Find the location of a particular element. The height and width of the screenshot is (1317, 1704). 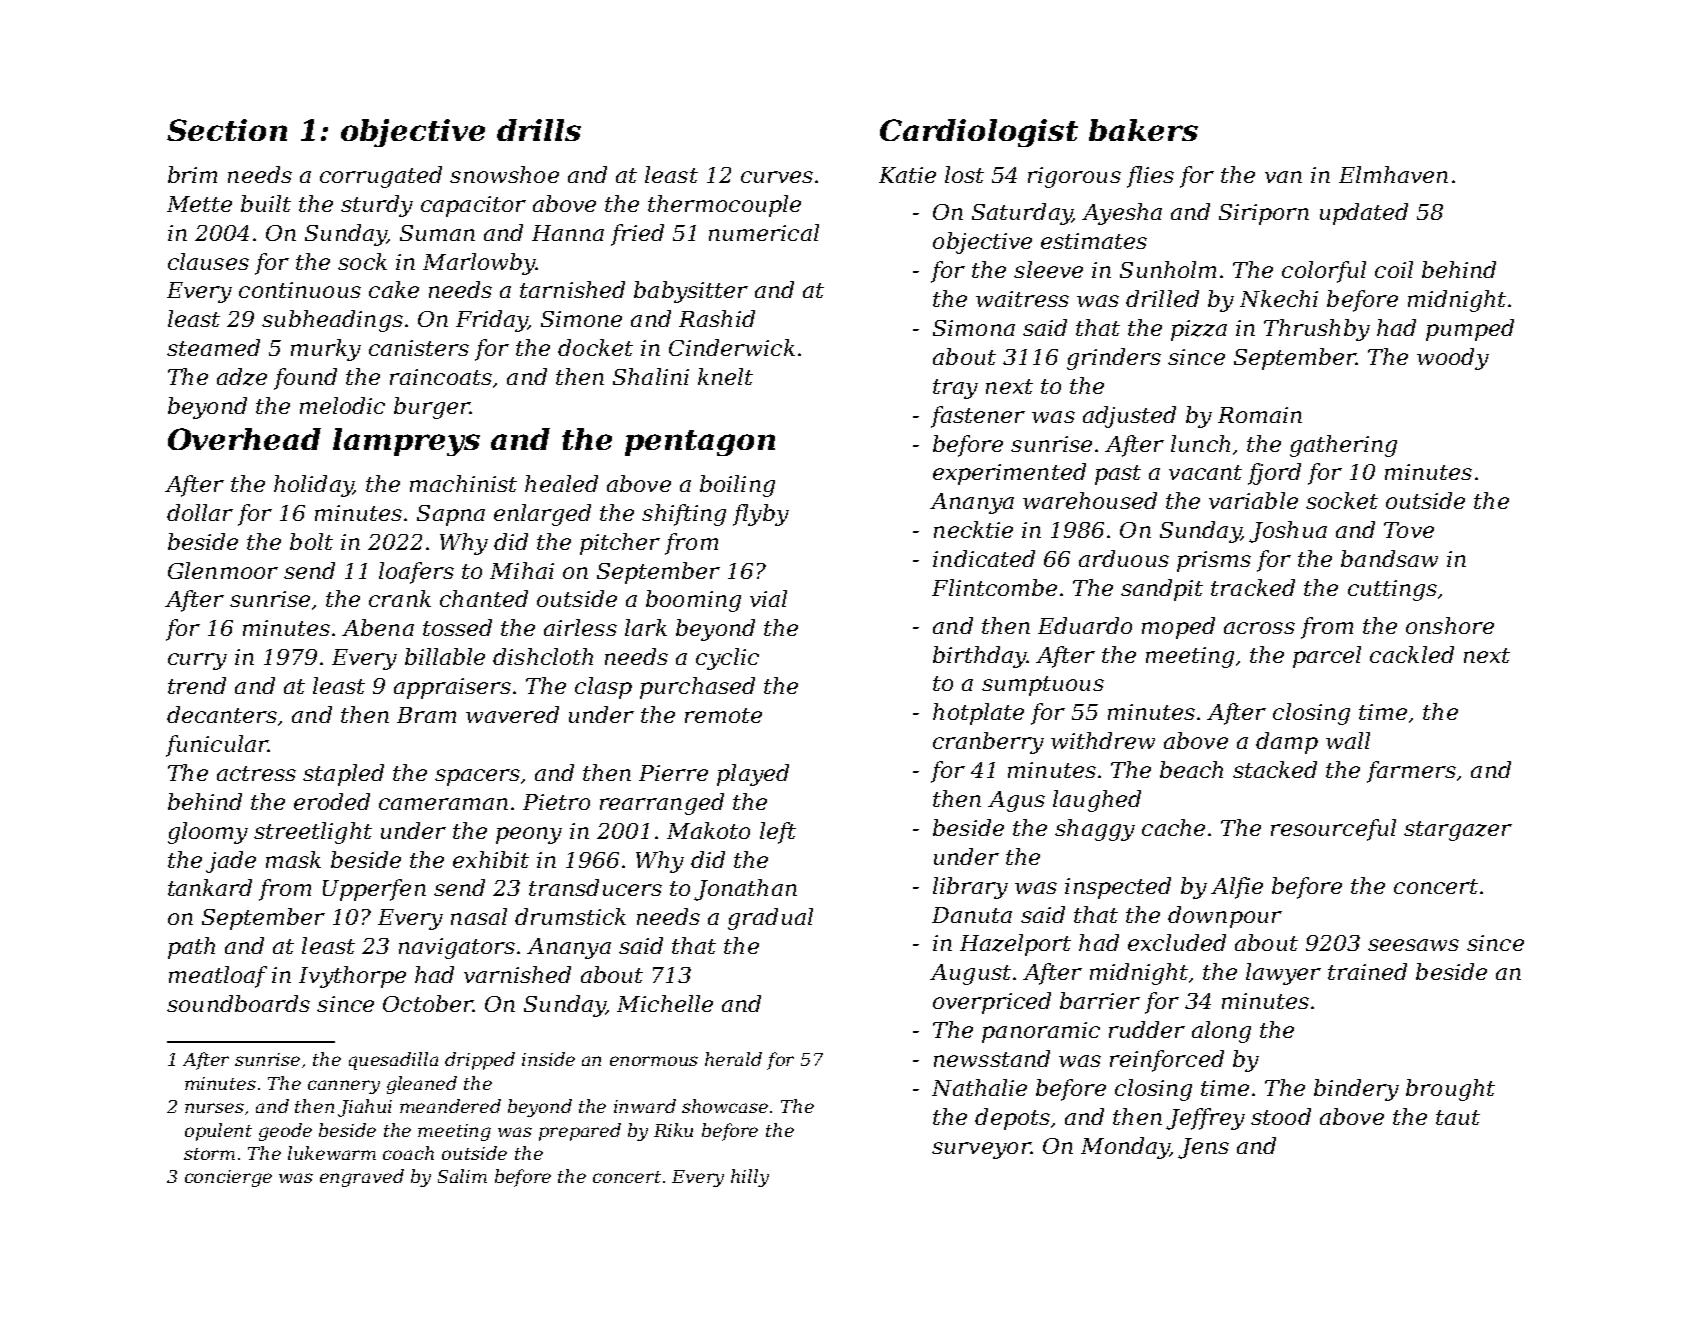

Section is located at coordinates (227, 130).
